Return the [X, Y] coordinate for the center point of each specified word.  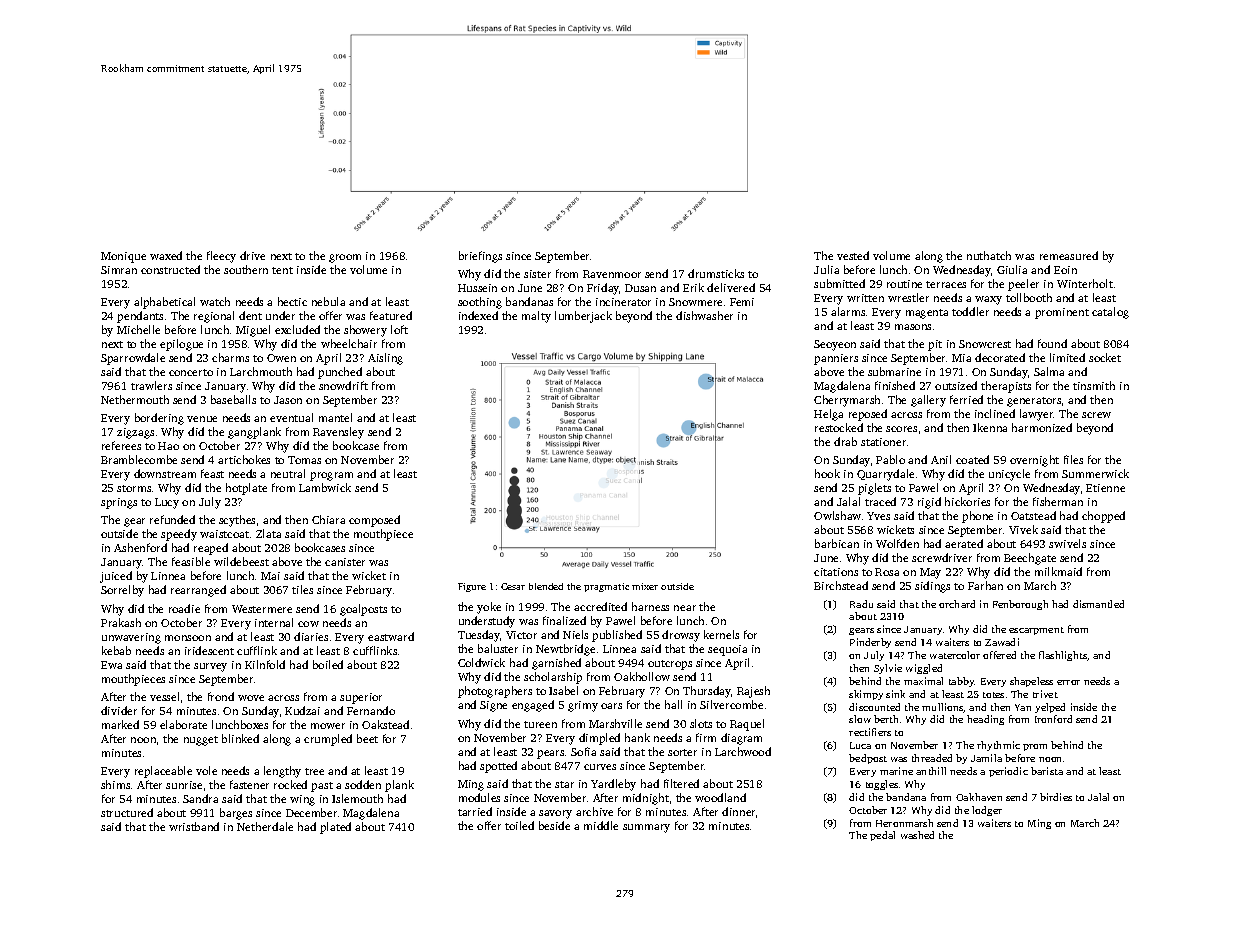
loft [399, 329]
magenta [927, 314]
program [331, 476]
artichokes [244, 459]
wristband [194, 826]
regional [214, 317]
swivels [1067, 543]
